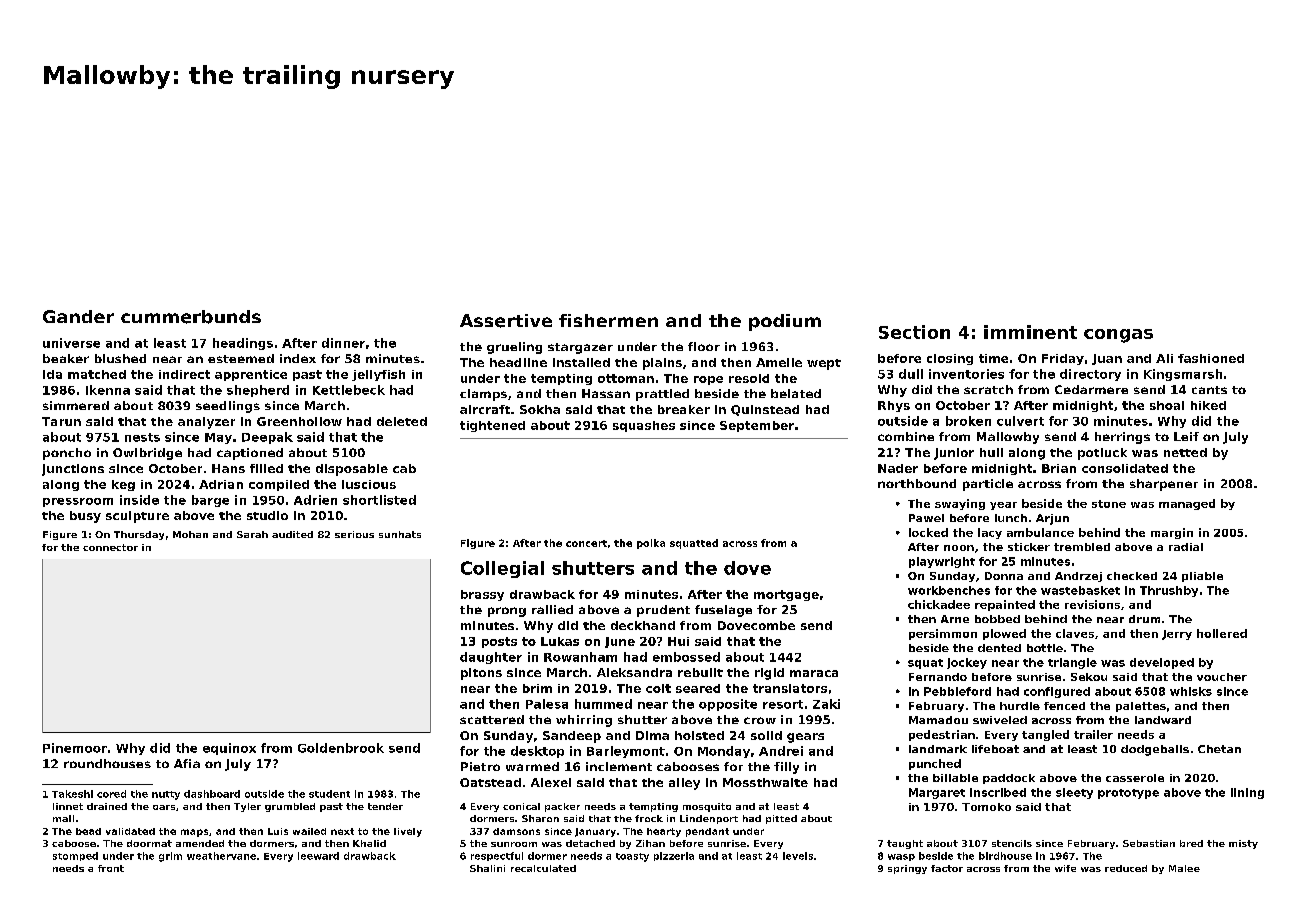  What do you see at coordinates (540, 409) in the screenshot?
I see `Sokha` at bounding box center [540, 409].
